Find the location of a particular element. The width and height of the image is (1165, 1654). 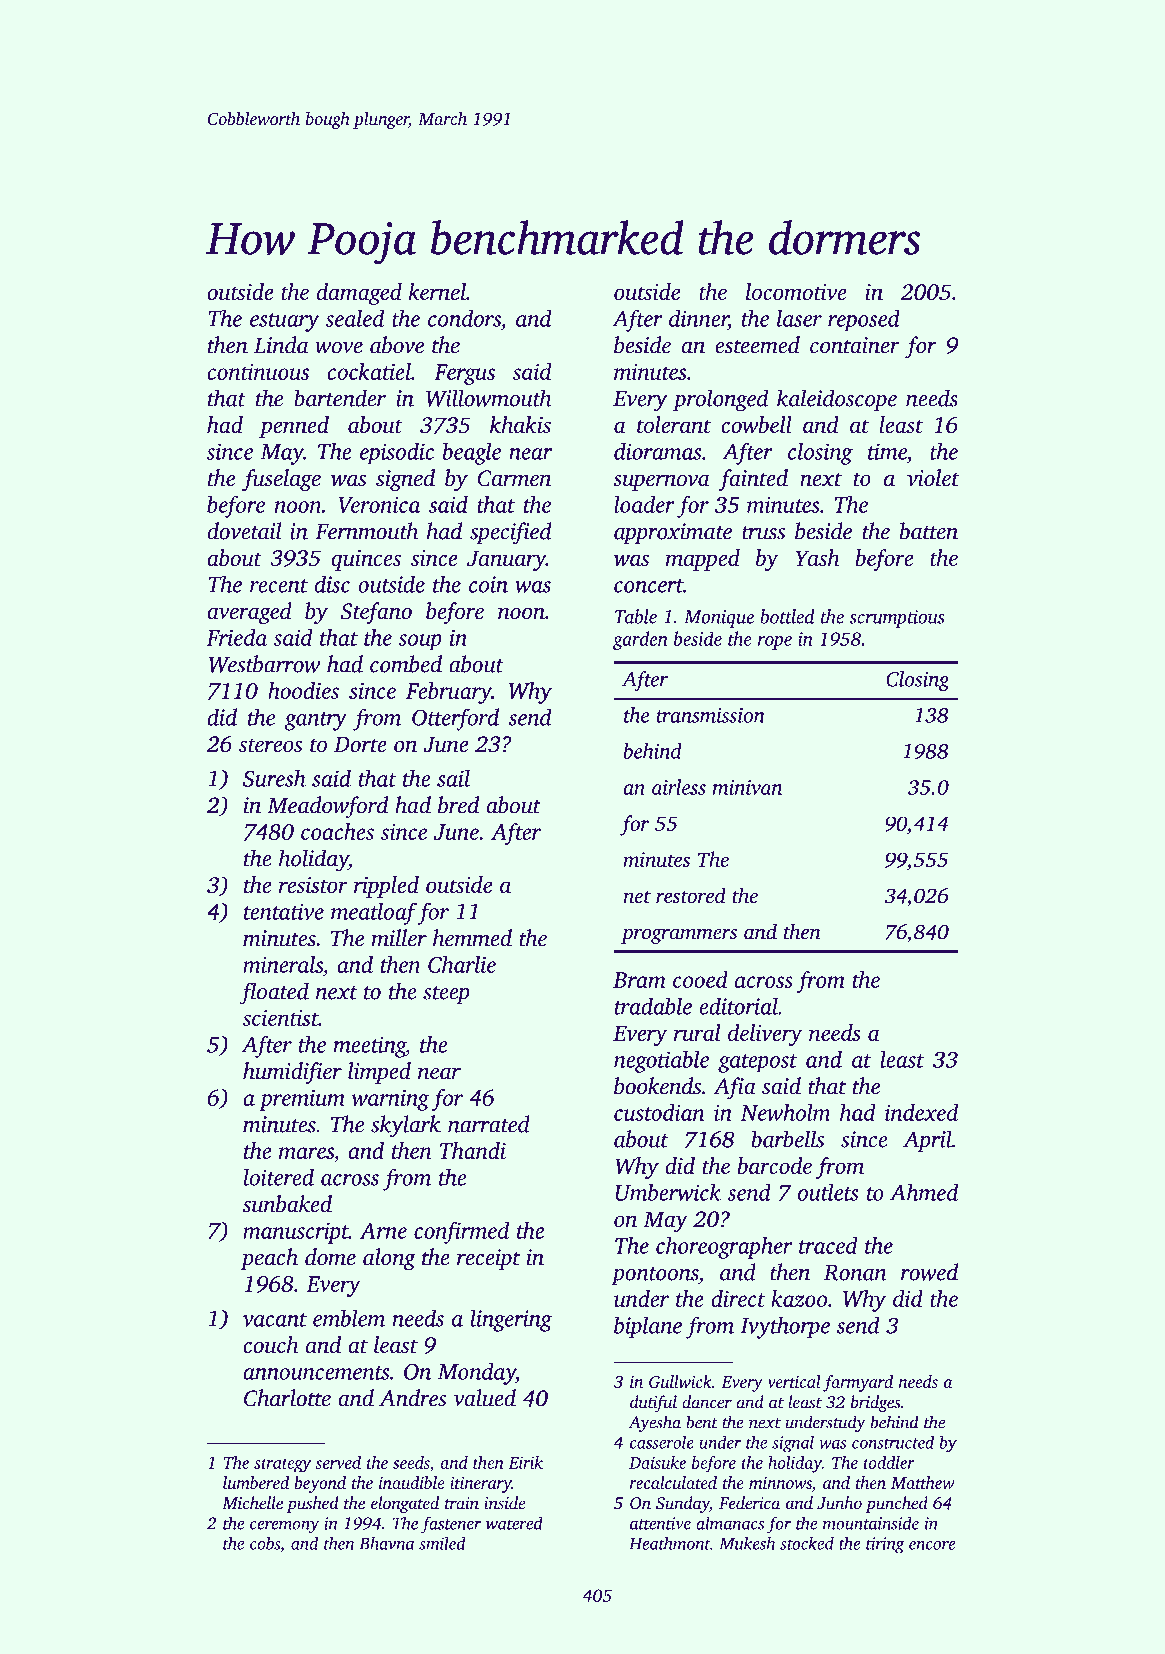

lingering is located at coordinates (511, 1320).
